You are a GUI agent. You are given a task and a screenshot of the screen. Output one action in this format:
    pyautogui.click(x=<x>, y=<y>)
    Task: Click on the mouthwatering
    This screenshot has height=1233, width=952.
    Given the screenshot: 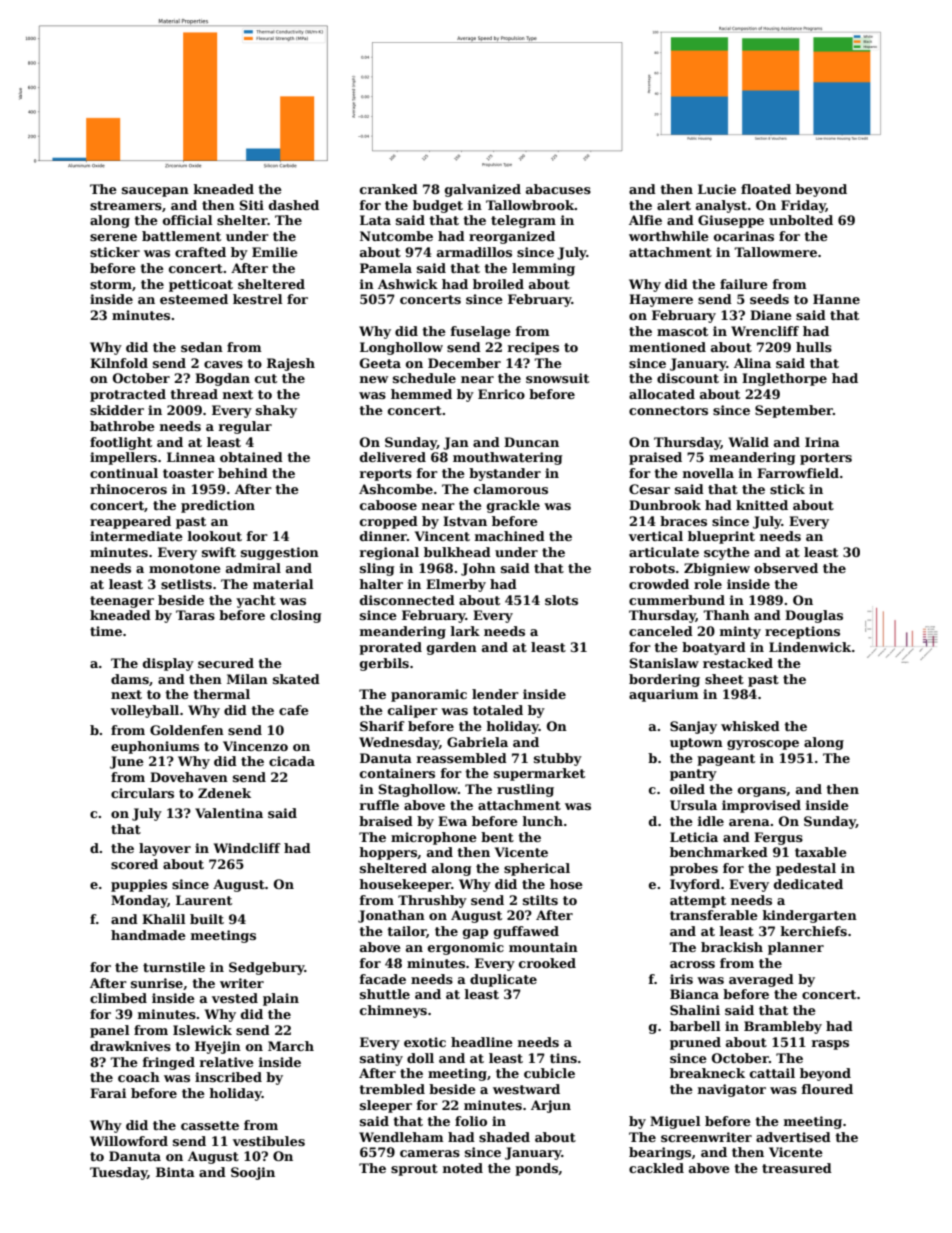 What is the action you would take?
    pyautogui.click(x=507, y=458)
